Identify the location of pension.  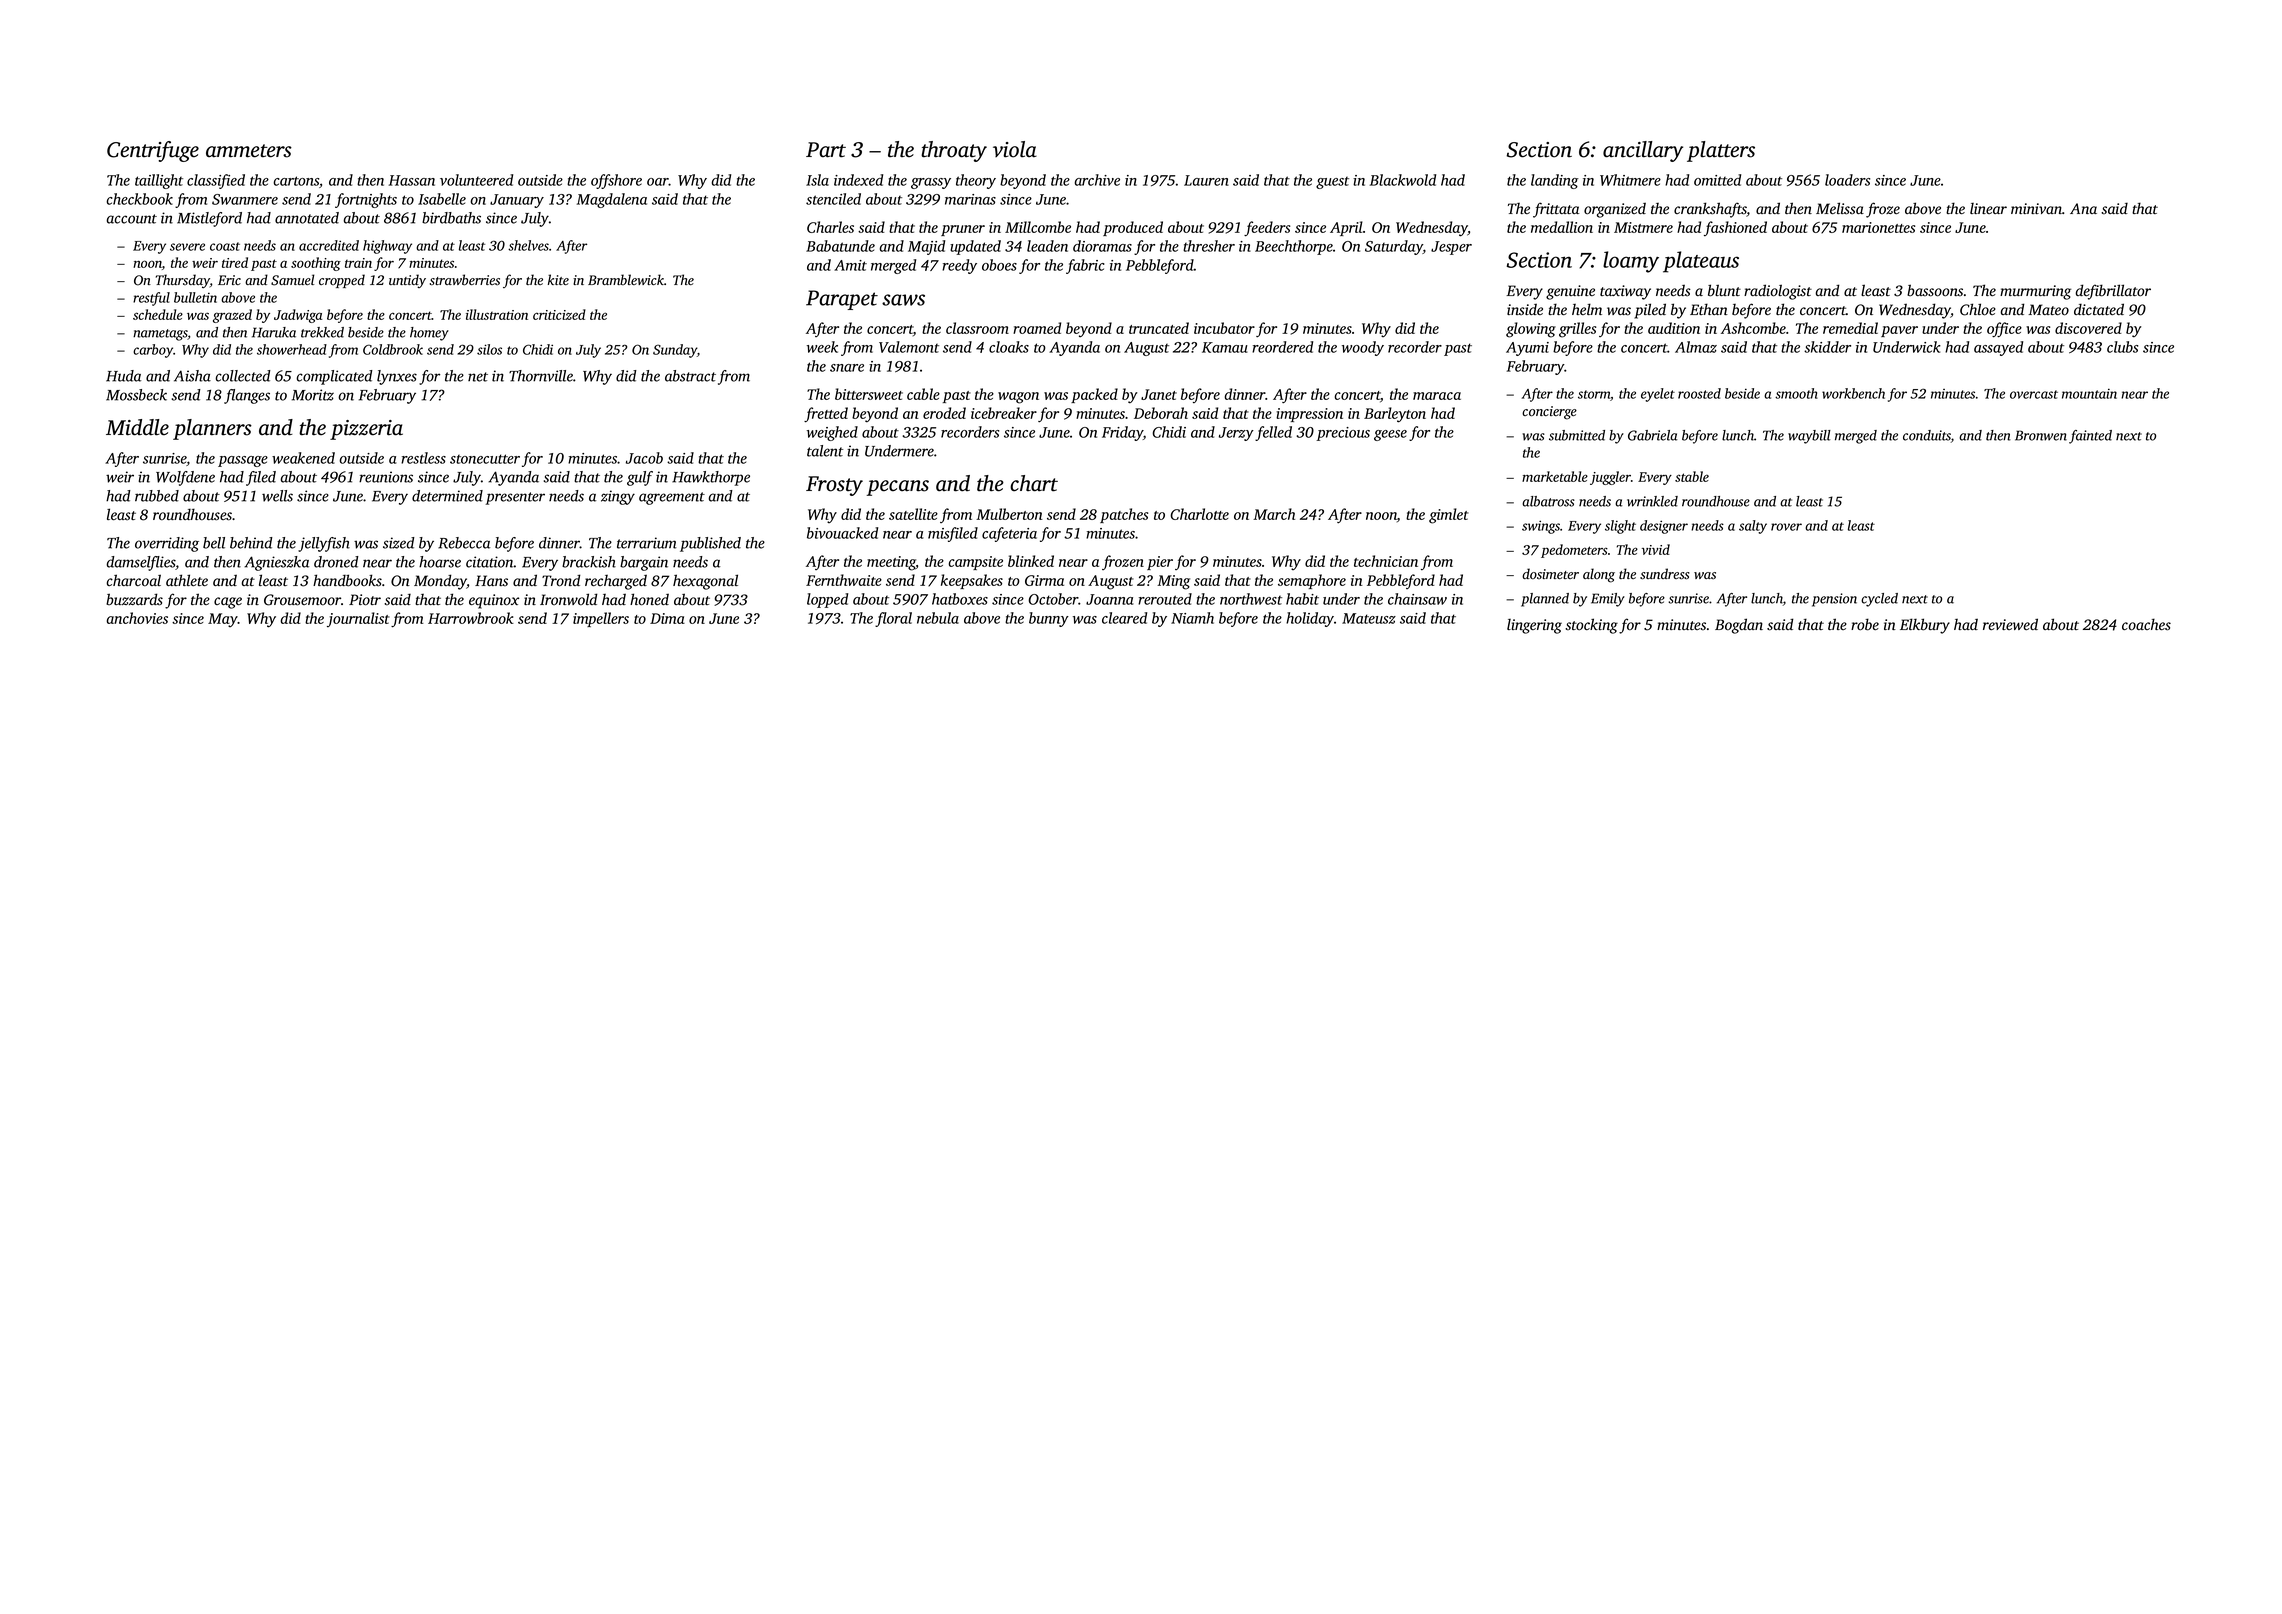
(1834, 600).
